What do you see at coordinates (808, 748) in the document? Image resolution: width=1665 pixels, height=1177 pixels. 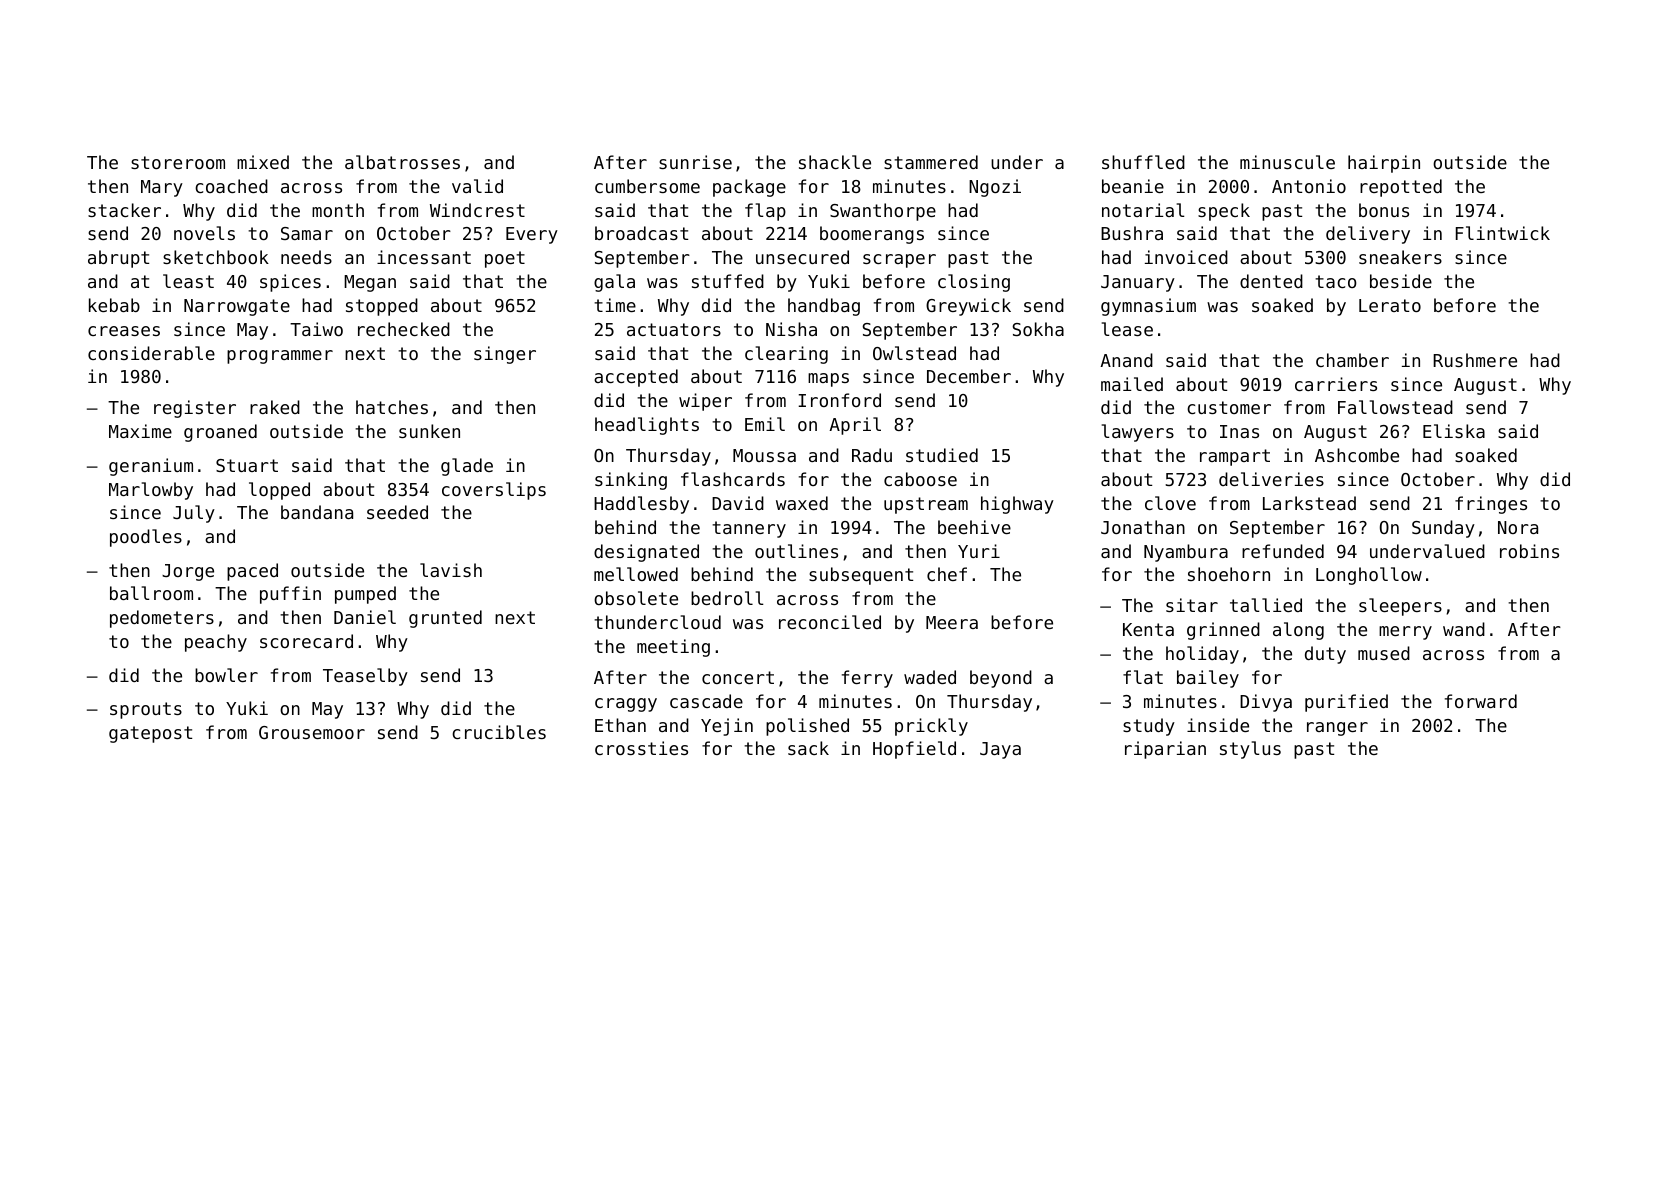 I see `sack` at bounding box center [808, 748].
